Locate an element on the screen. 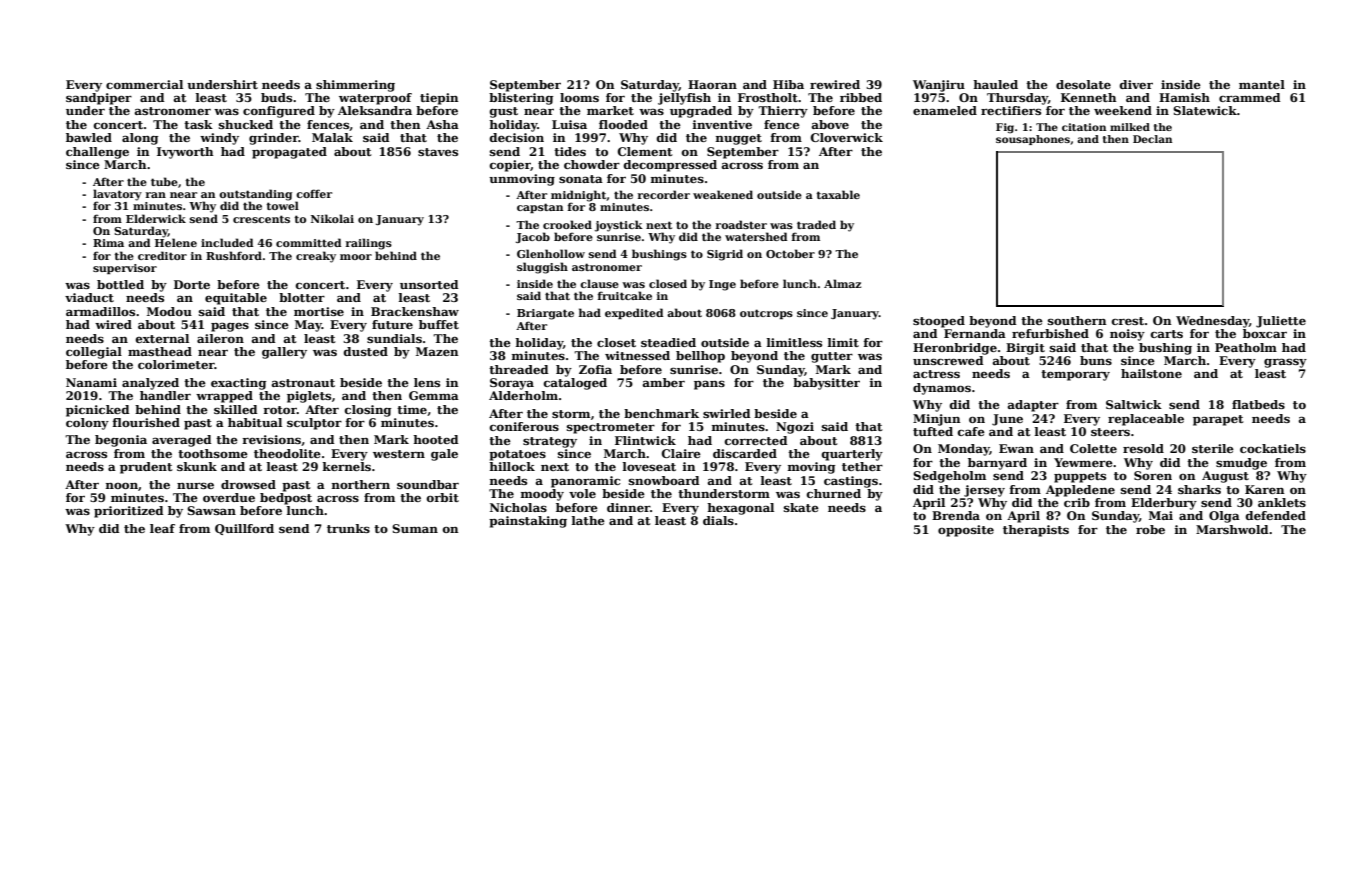  Suman is located at coordinates (415, 528).
